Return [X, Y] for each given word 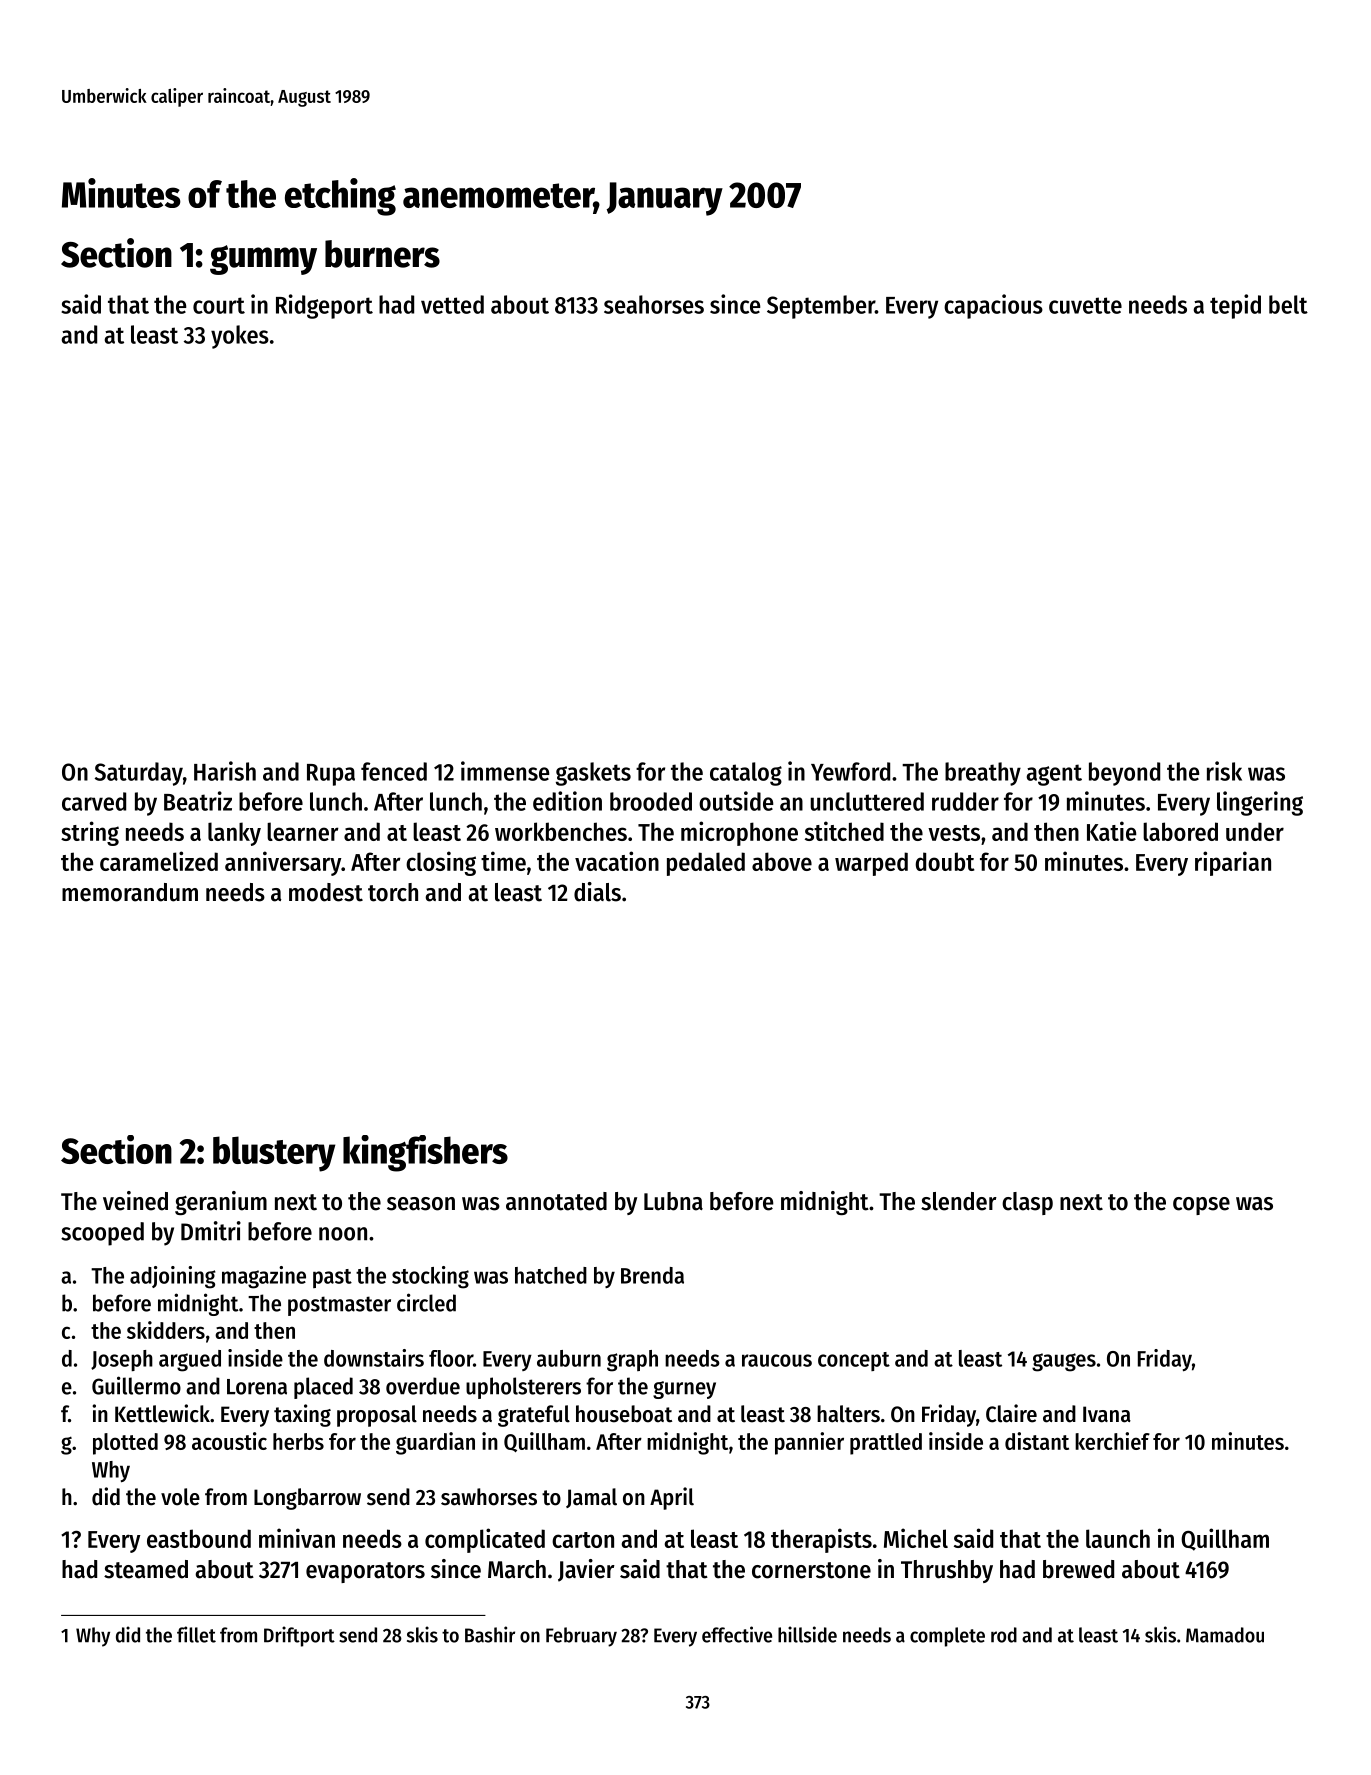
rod [1004, 1635]
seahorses [654, 304]
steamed [146, 1569]
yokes [240, 337]
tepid [1235, 306]
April [672, 1498]
